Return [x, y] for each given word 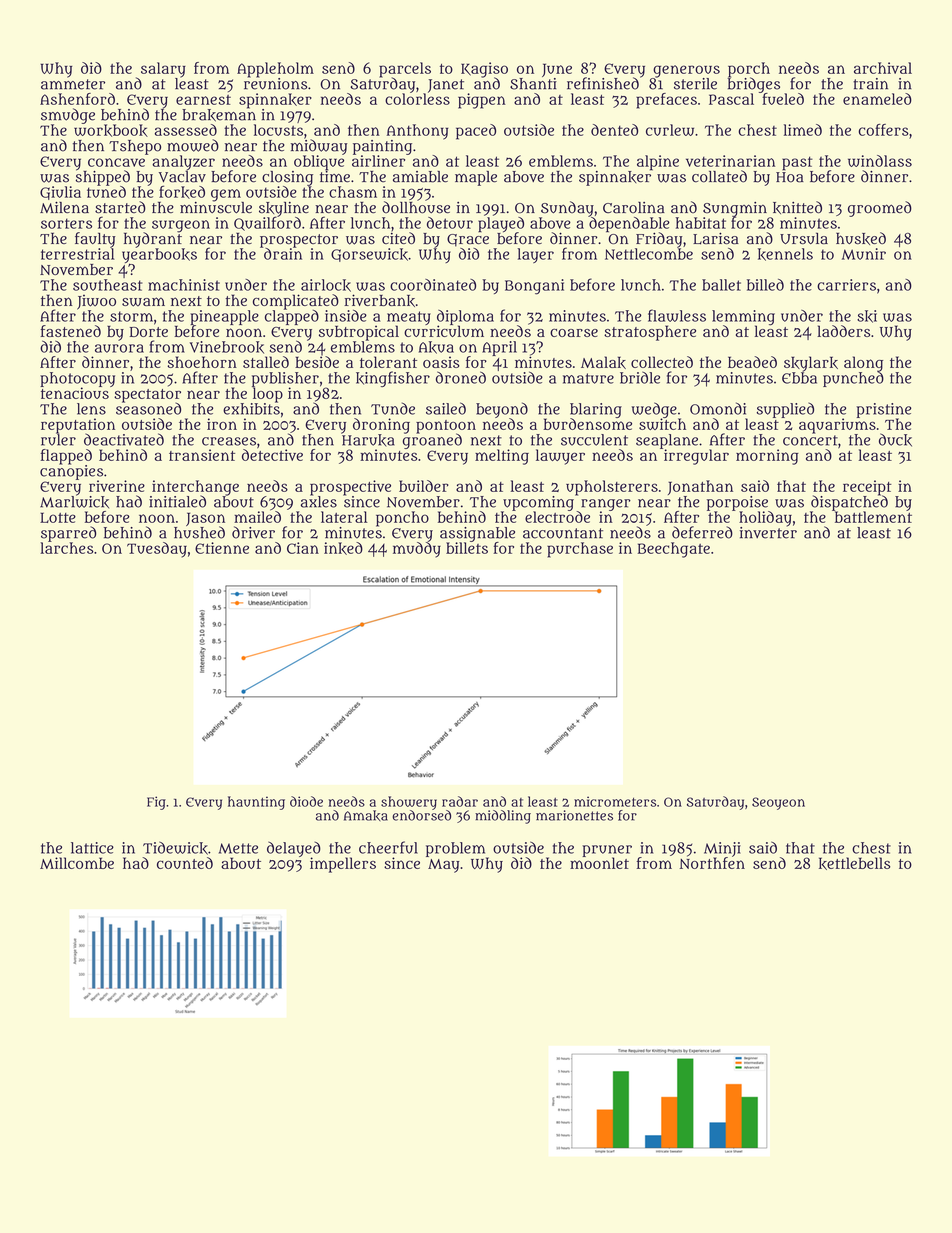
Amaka [366, 815]
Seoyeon [778, 803]
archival [883, 68]
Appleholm [275, 69]
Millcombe [77, 863]
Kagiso [484, 69]
